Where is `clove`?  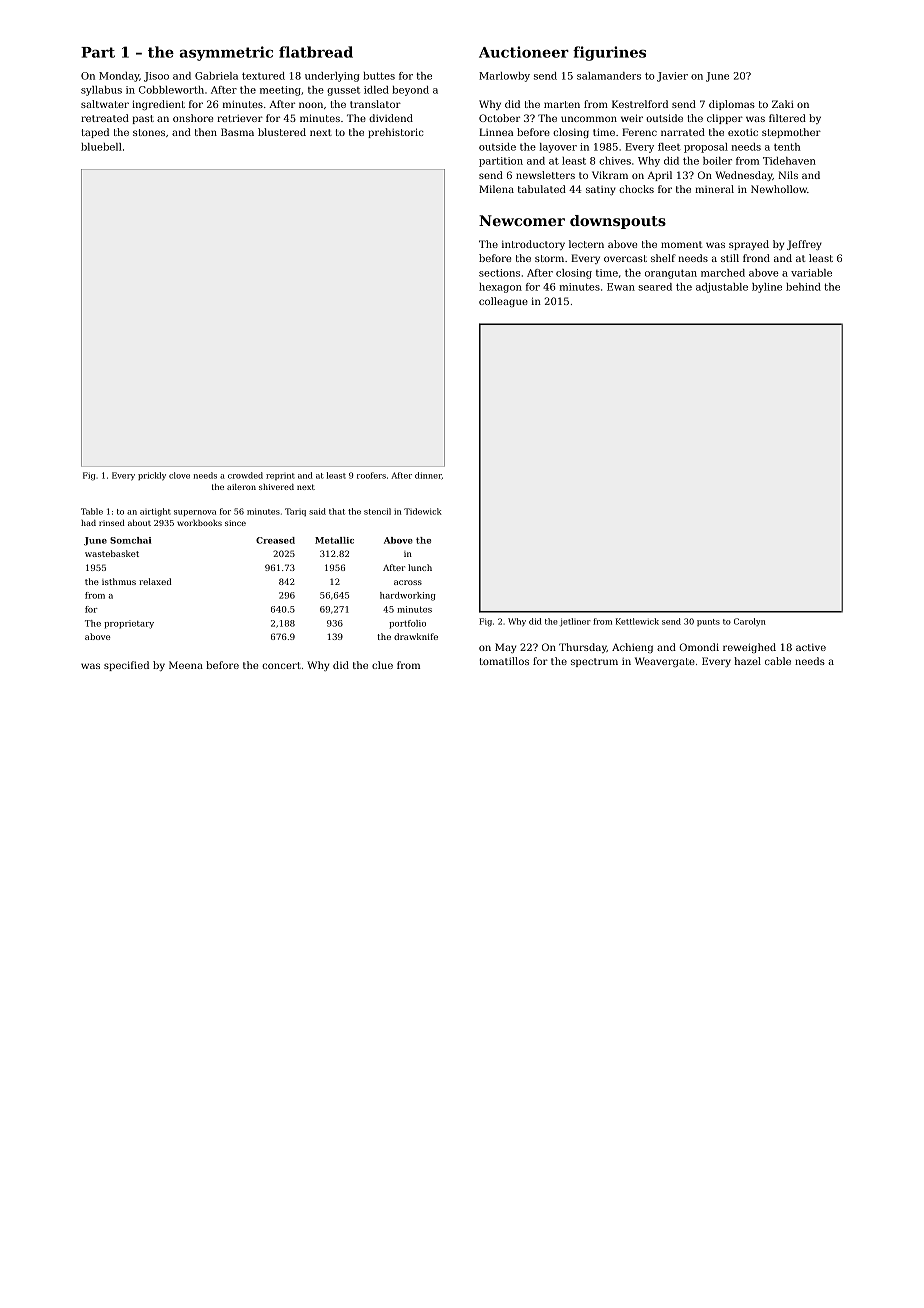 clove is located at coordinates (179, 475).
